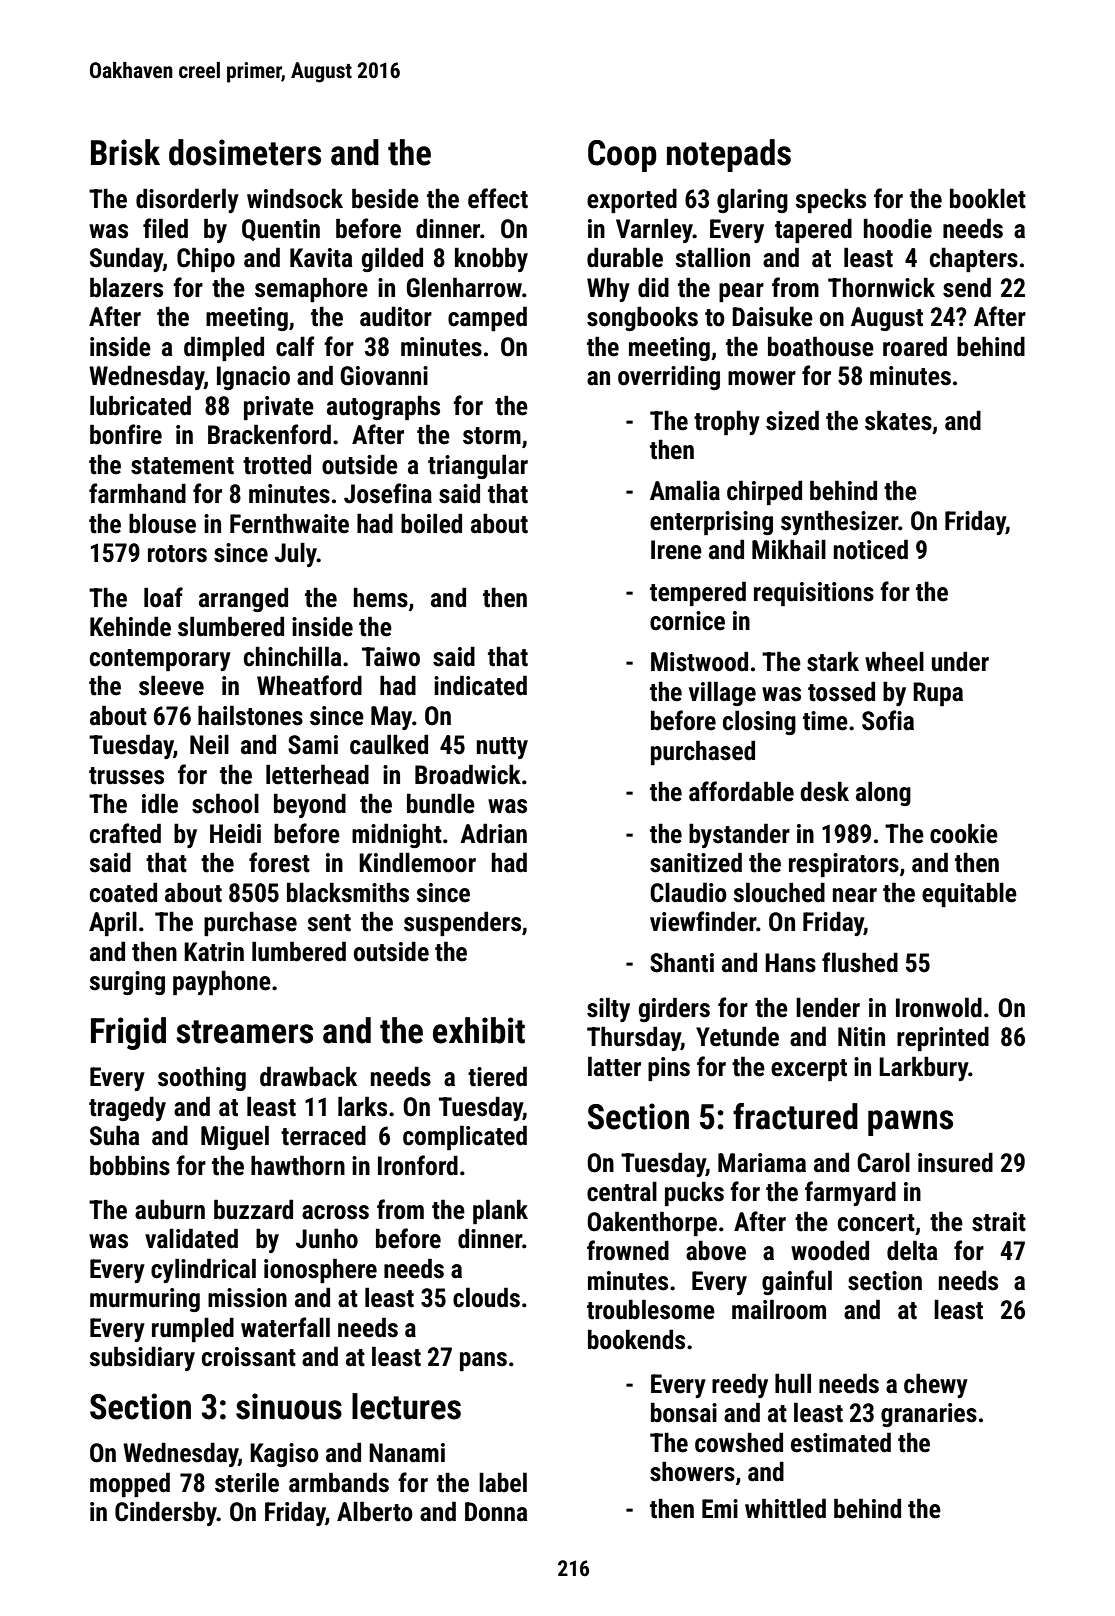 This screenshot has width=1115, height=1616. What do you see at coordinates (249, 1357) in the screenshot?
I see `croissant` at bounding box center [249, 1357].
